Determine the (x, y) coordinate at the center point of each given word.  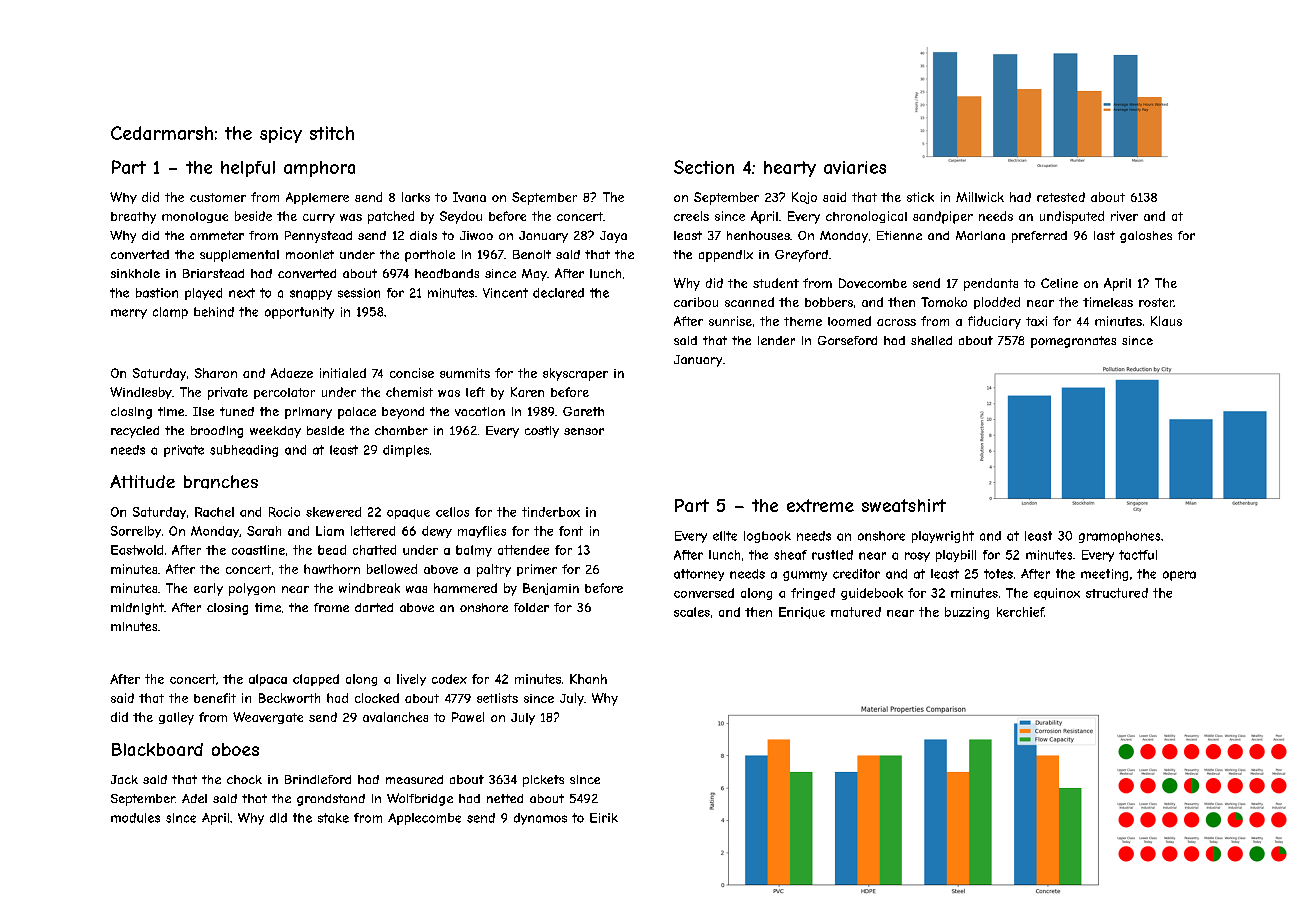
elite (725, 536)
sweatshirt (904, 505)
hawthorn (332, 569)
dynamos (540, 819)
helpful (248, 169)
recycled (135, 432)
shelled (931, 340)
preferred (1039, 237)
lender (776, 340)
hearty (790, 169)
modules (135, 818)
